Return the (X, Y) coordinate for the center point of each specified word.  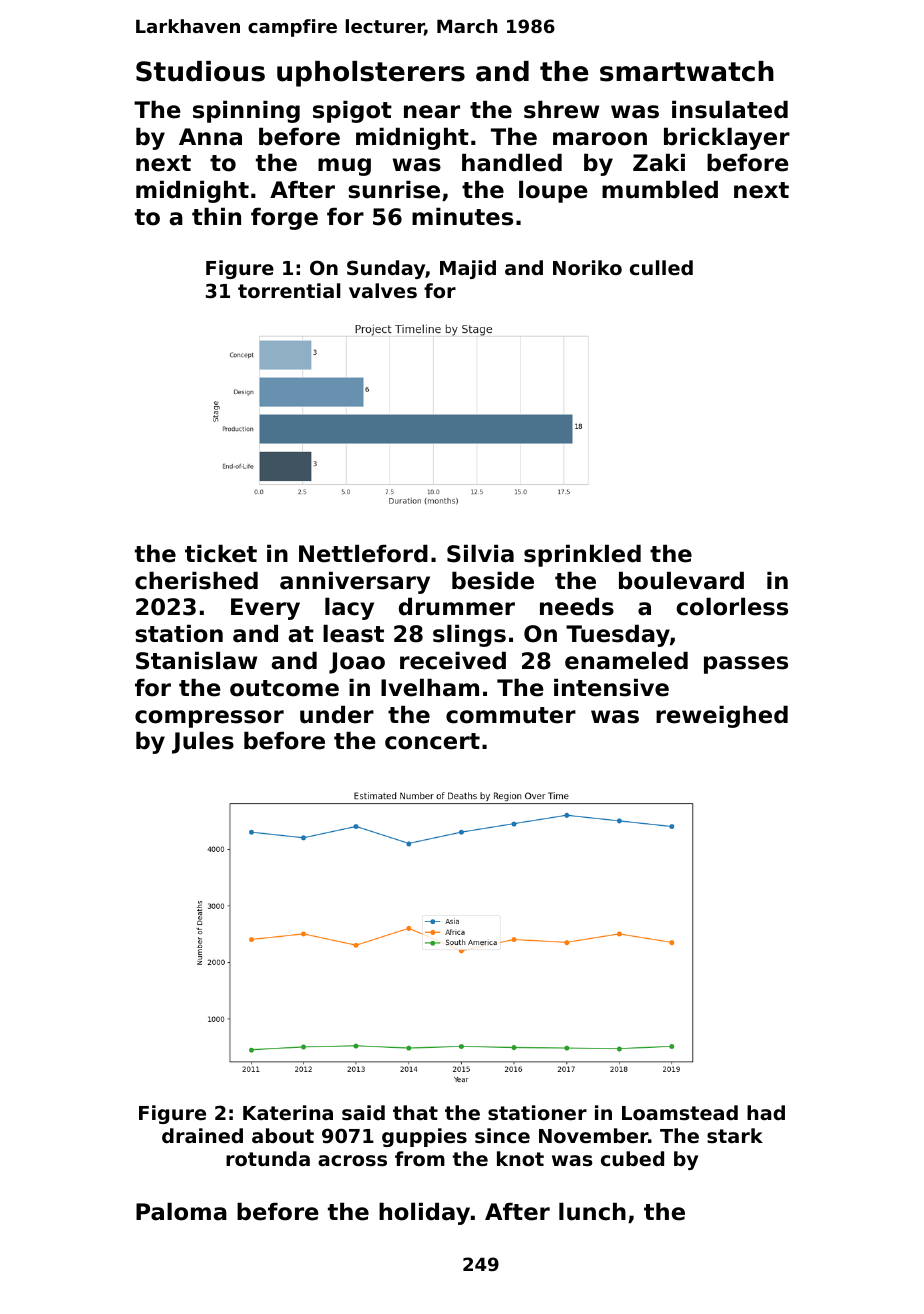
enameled (626, 660)
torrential (289, 290)
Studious (200, 71)
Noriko (587, 267)
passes (746, 665)
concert (432, 741)
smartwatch (687, 71)
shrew (561, 109)
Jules (203, 742)
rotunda (268, 1158)
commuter (511, 715)
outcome (284, 688)
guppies (424, 1137)
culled (661, 267)
